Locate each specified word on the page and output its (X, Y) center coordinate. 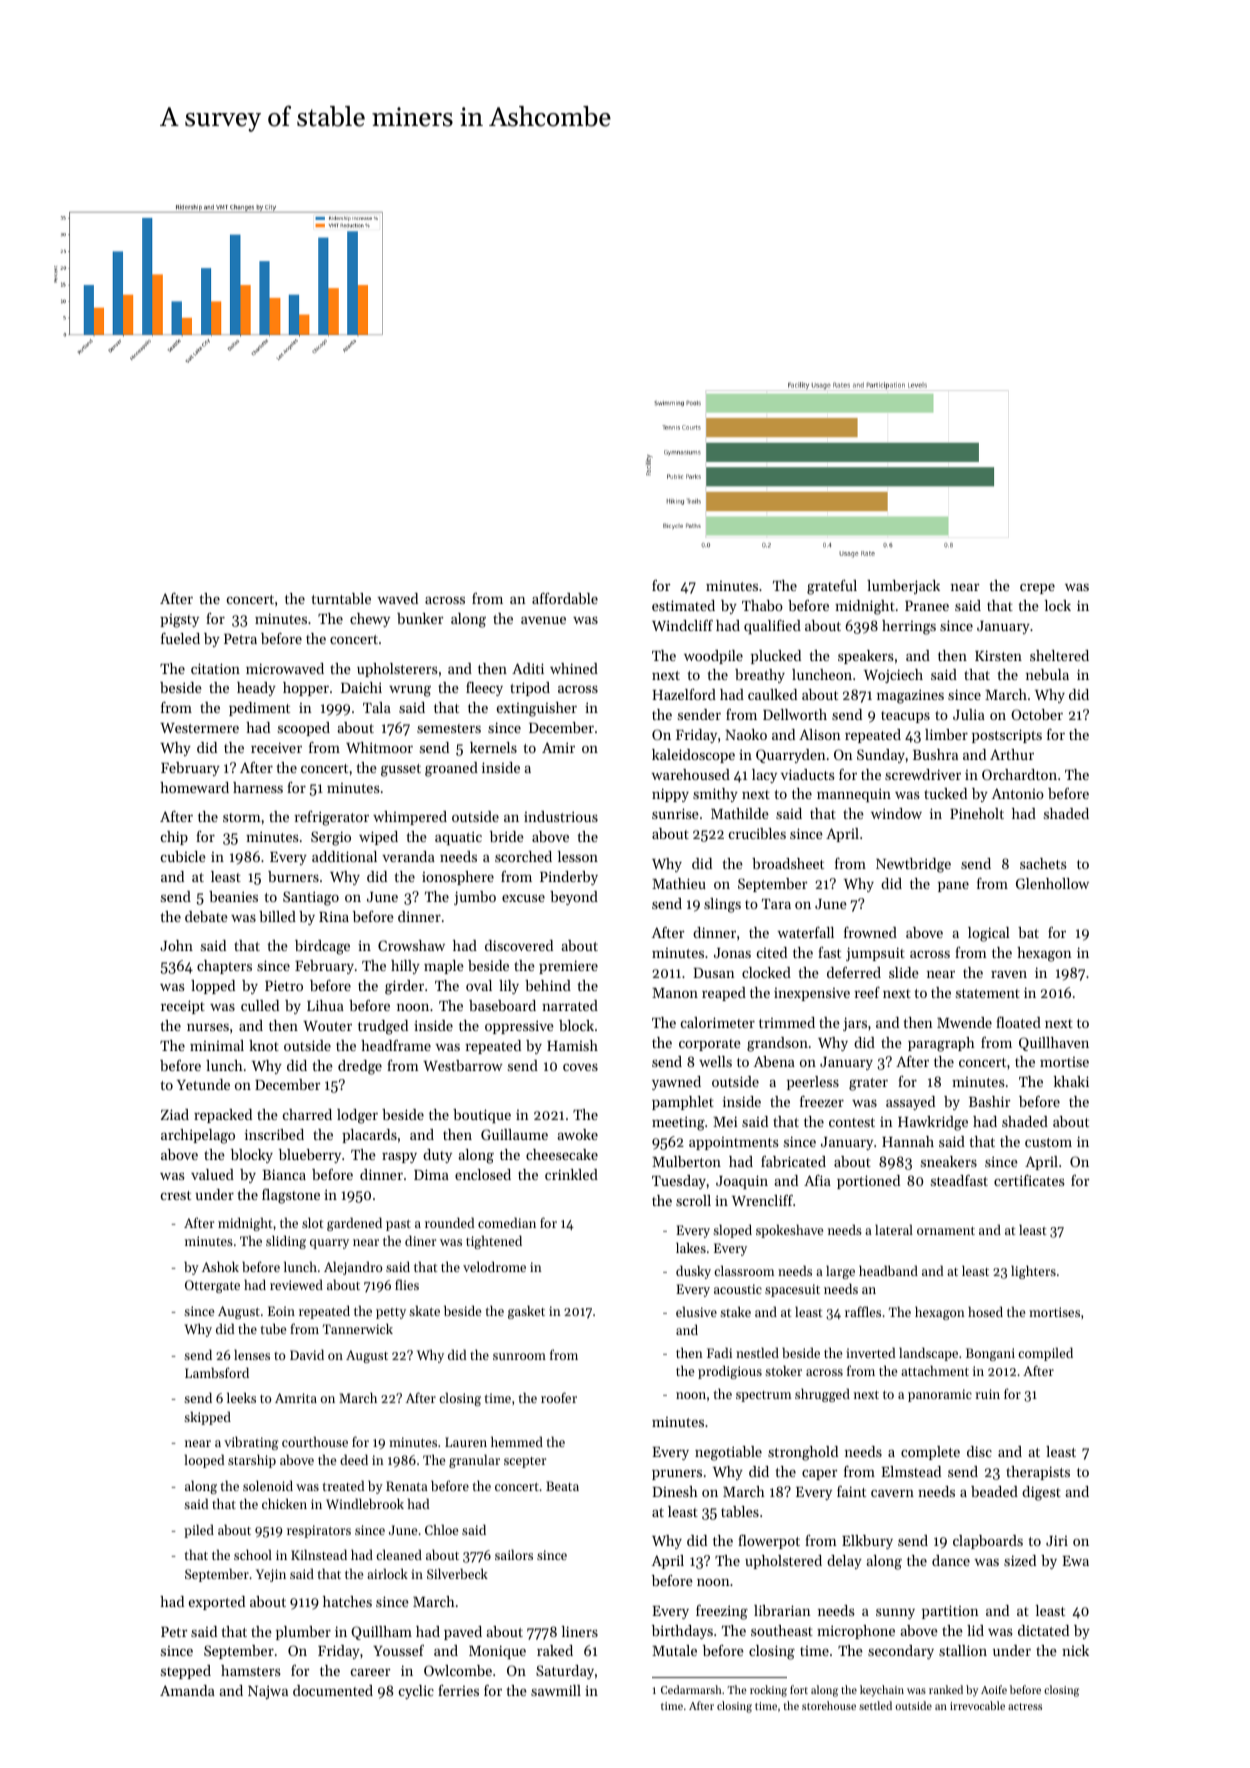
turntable (341, 598)
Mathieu (679, 883)
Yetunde (203, 1084)
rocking (768, 1691)
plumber (303, 1633)
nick (1075, 1650)
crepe (1037, 589)
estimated (683, 605)
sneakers (949, 1161)
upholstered (783, 1562)
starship (252, 1461)
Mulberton (686, 1161)
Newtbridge (913, 865)
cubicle (183, 856)
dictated (1043, 1630)
